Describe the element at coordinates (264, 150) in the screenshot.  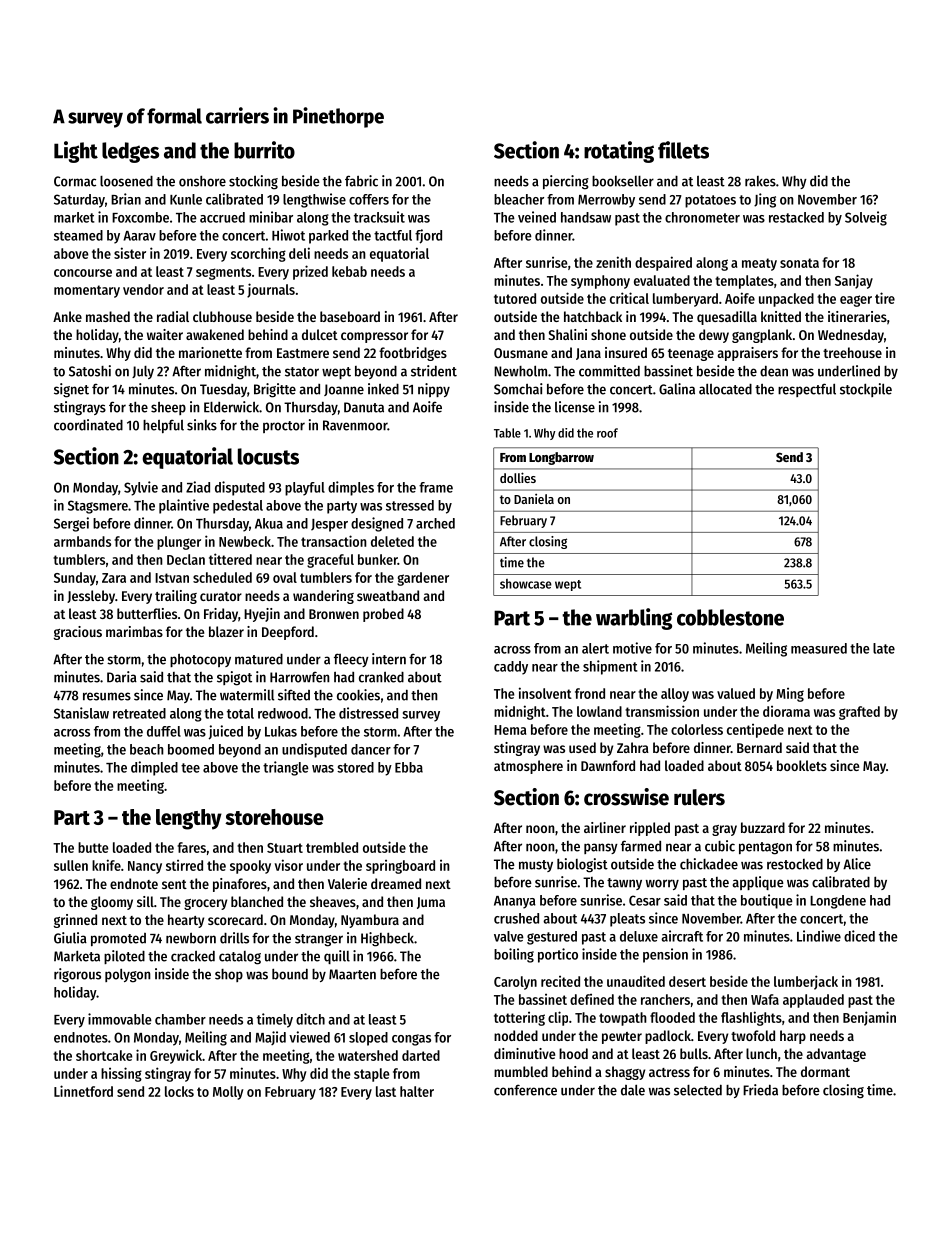
I see `burrito` at that location.
